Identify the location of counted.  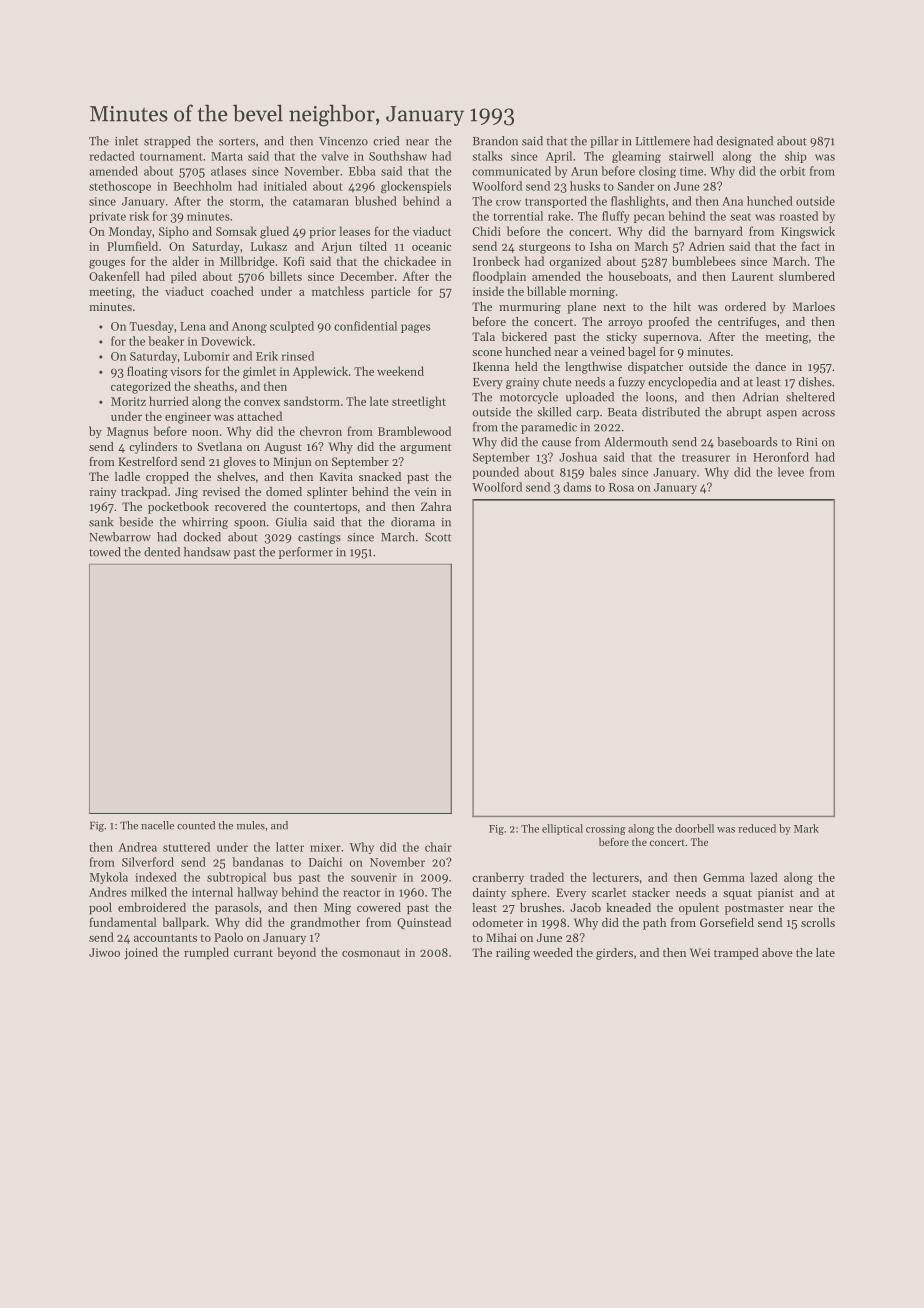
(196, 825).
